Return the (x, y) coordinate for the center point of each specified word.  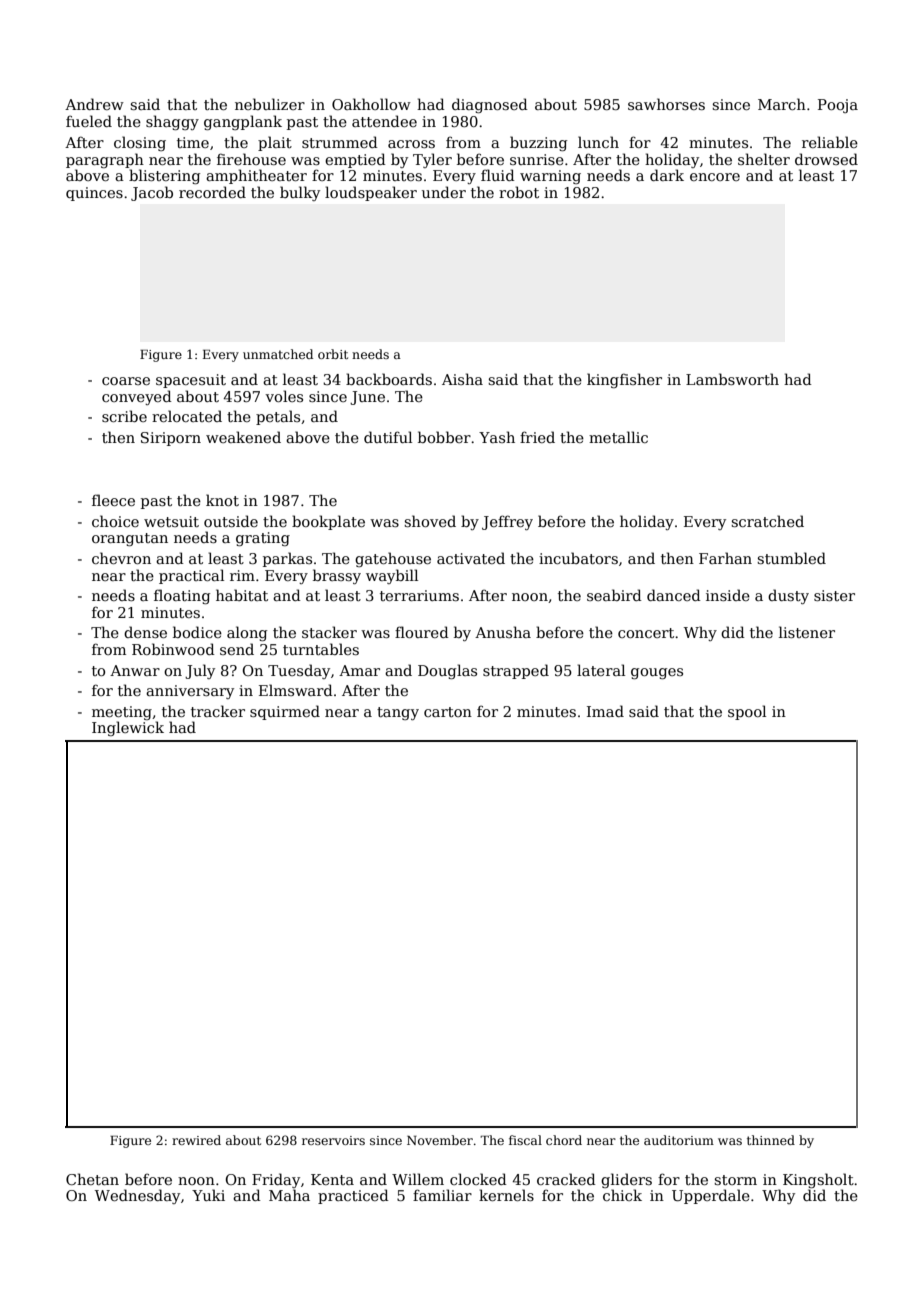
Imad (605, 711)
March (782, 104)
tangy (398, 713)
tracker (218, 711)
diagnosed (490, 105)
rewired (196, 1140)
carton (448, 712)
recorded (212, 192)
